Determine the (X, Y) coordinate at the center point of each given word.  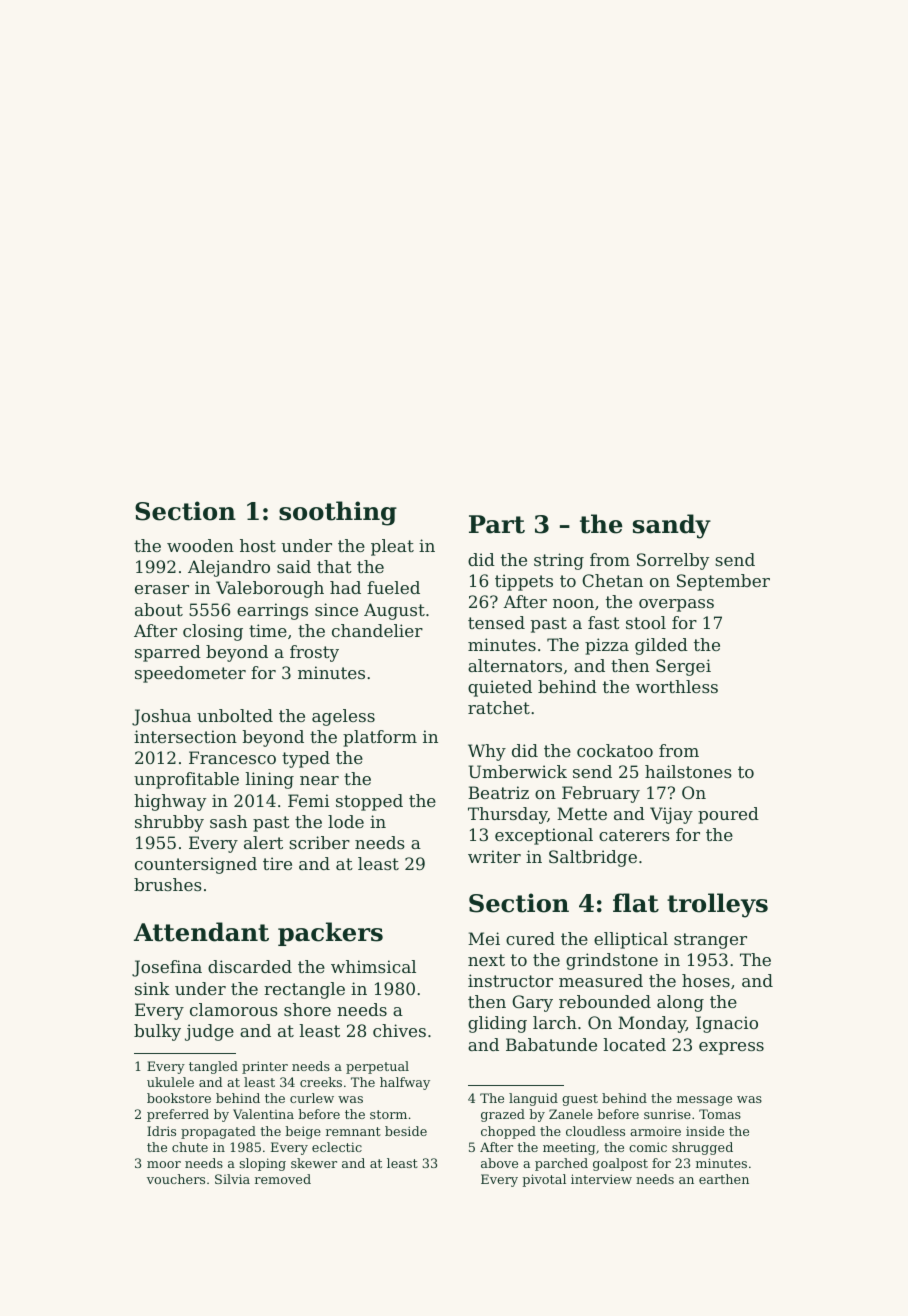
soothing (338, 513)
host (258, 545)
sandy (672, 526)
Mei (484, 938)
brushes (168, 884)
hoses (706, 980)
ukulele (170, 1082)
